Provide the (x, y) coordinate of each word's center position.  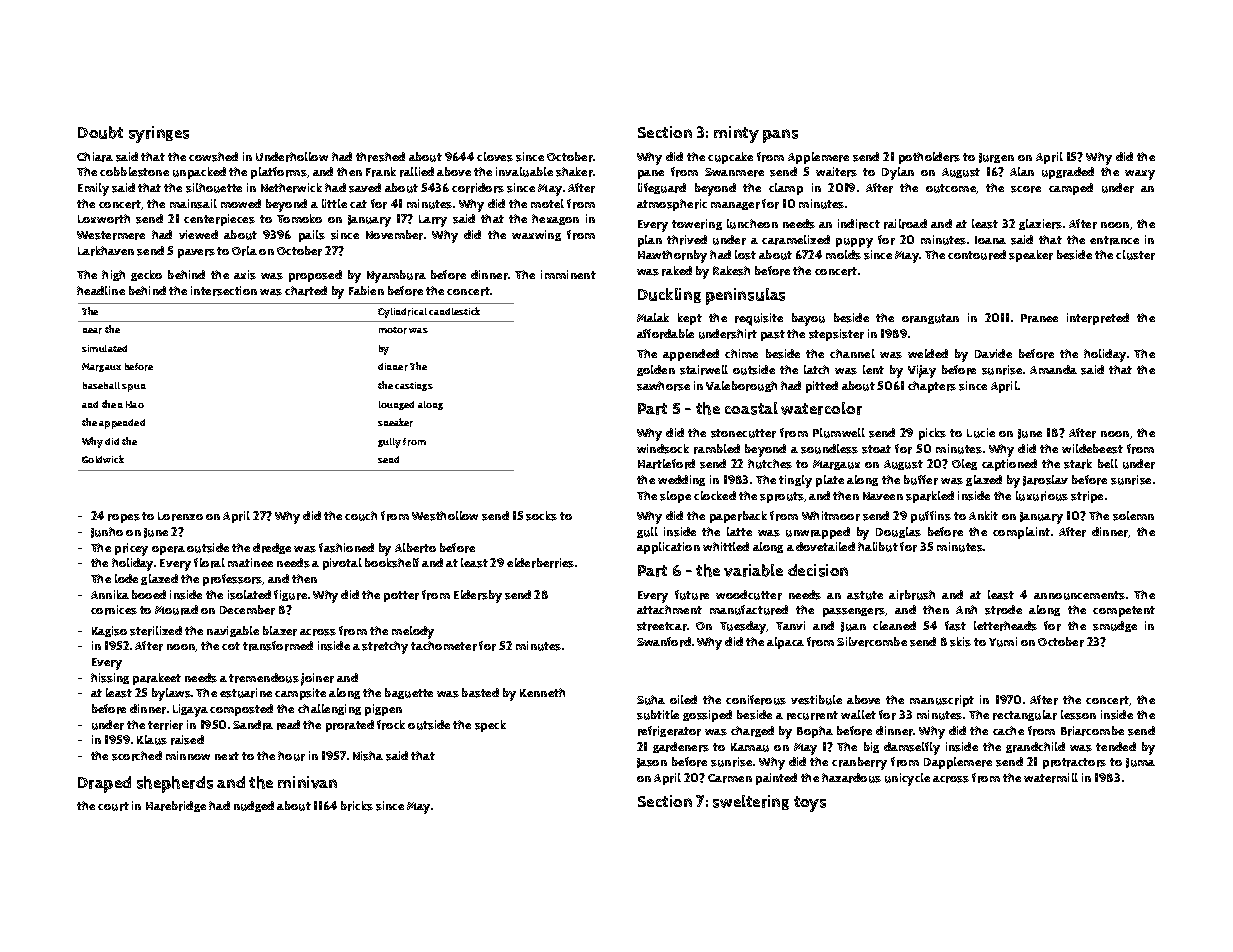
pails (312, 236)
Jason (652, 763)
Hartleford (666, 464)
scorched (137, 756)
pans (780, 136)
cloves (495, 157)
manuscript (942, 701)
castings (414, 386)
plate (830, 481)
